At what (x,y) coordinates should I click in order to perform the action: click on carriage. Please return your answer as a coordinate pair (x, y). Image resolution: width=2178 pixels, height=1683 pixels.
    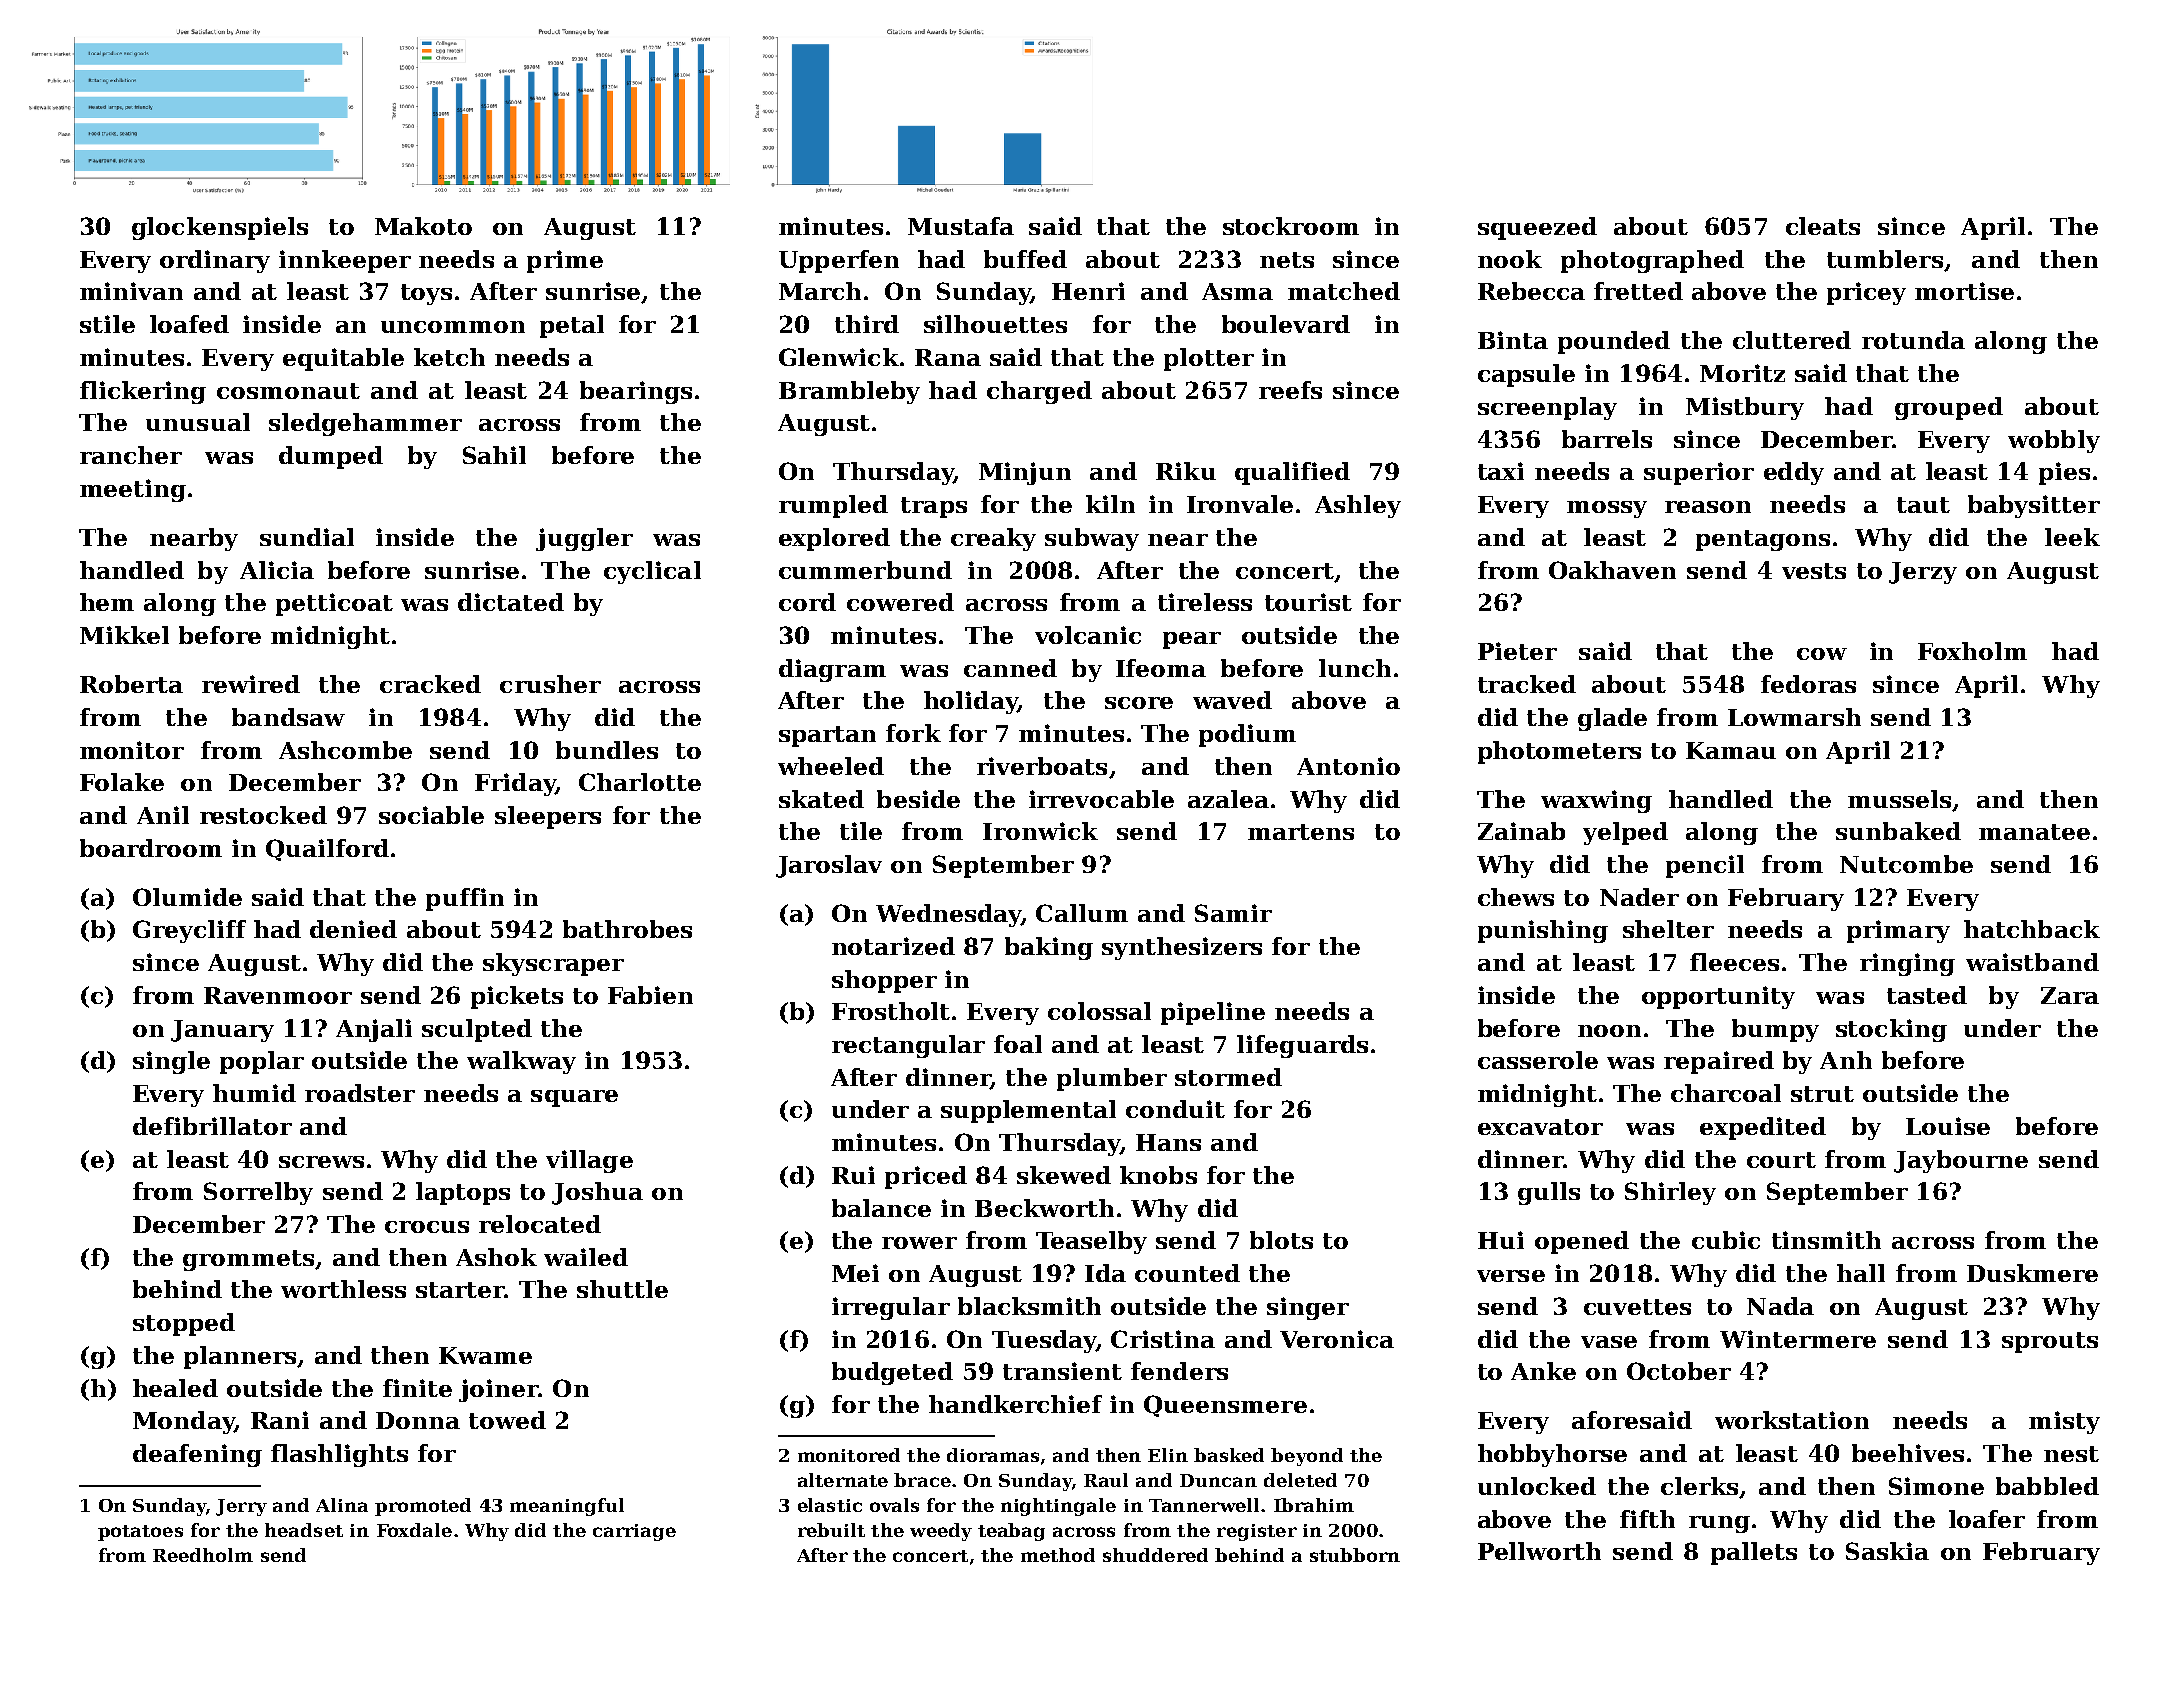
    Looking at the image, I should click on (634, 1532).
